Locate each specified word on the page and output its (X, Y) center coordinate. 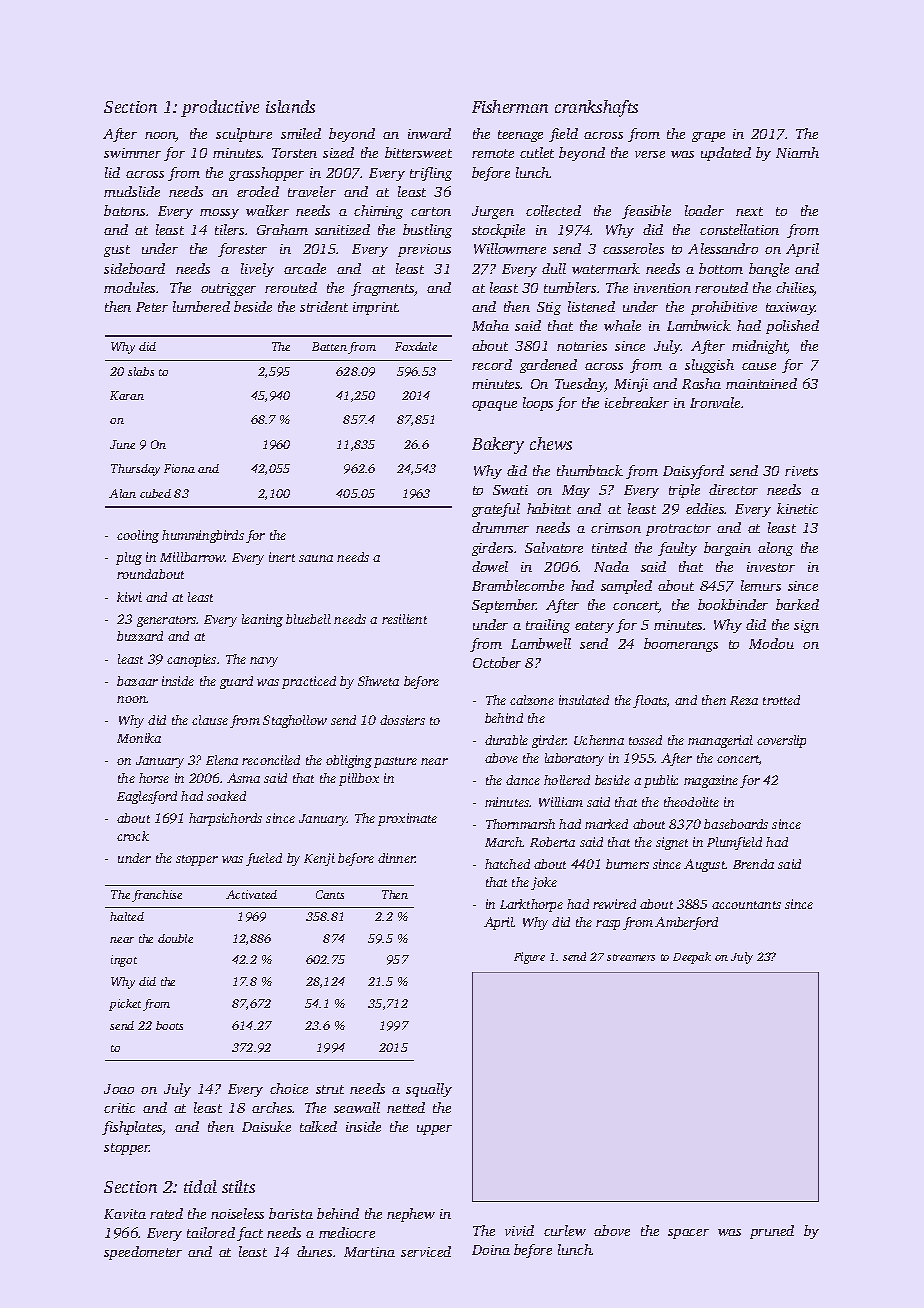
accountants (746, 905)
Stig (549, 308)
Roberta (552, 842)
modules (129, 287)
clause (210, 720)
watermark (606, 268)
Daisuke (266, 1126)
